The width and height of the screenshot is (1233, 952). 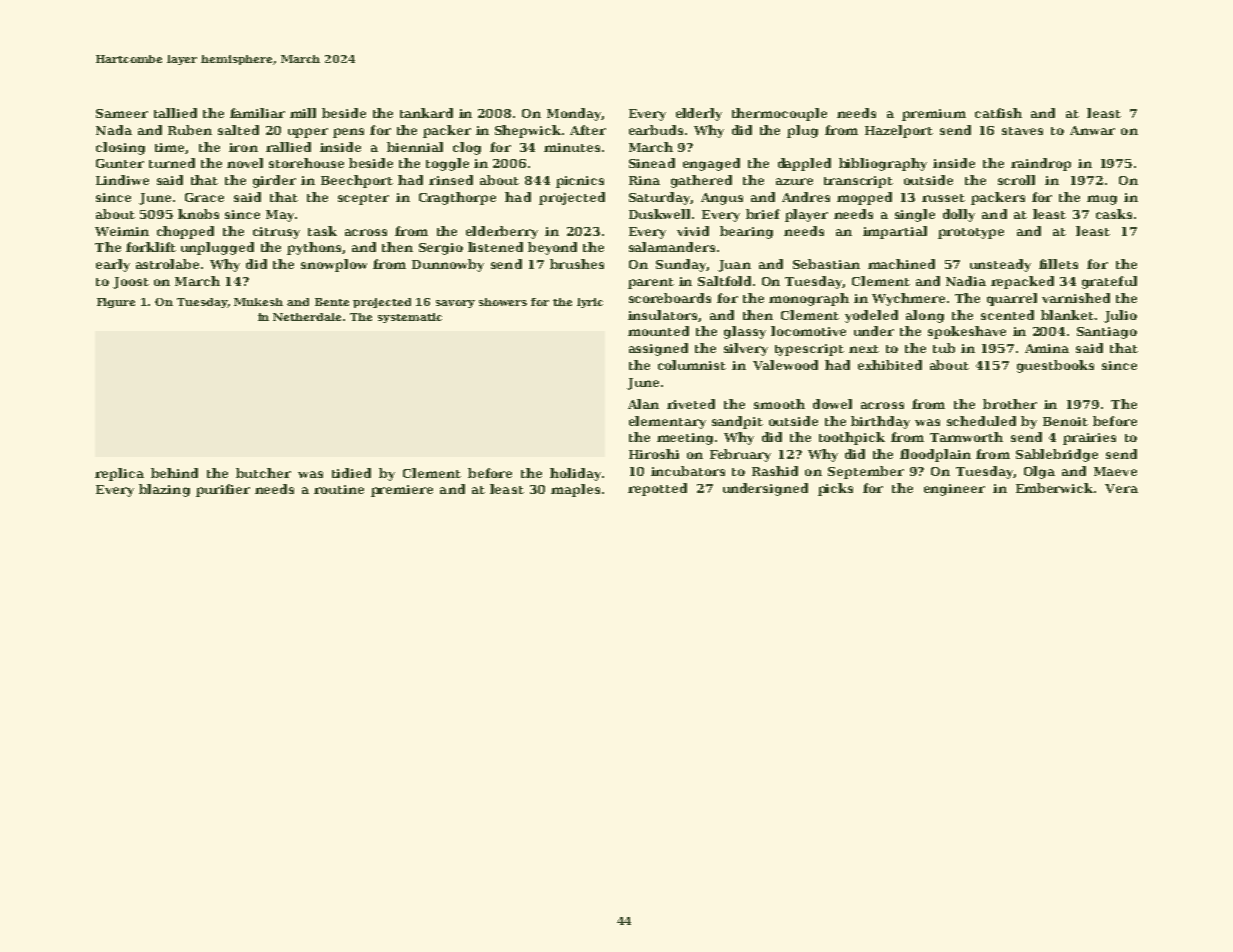 I want to click on Rashid, so click(x=775, y=471).
